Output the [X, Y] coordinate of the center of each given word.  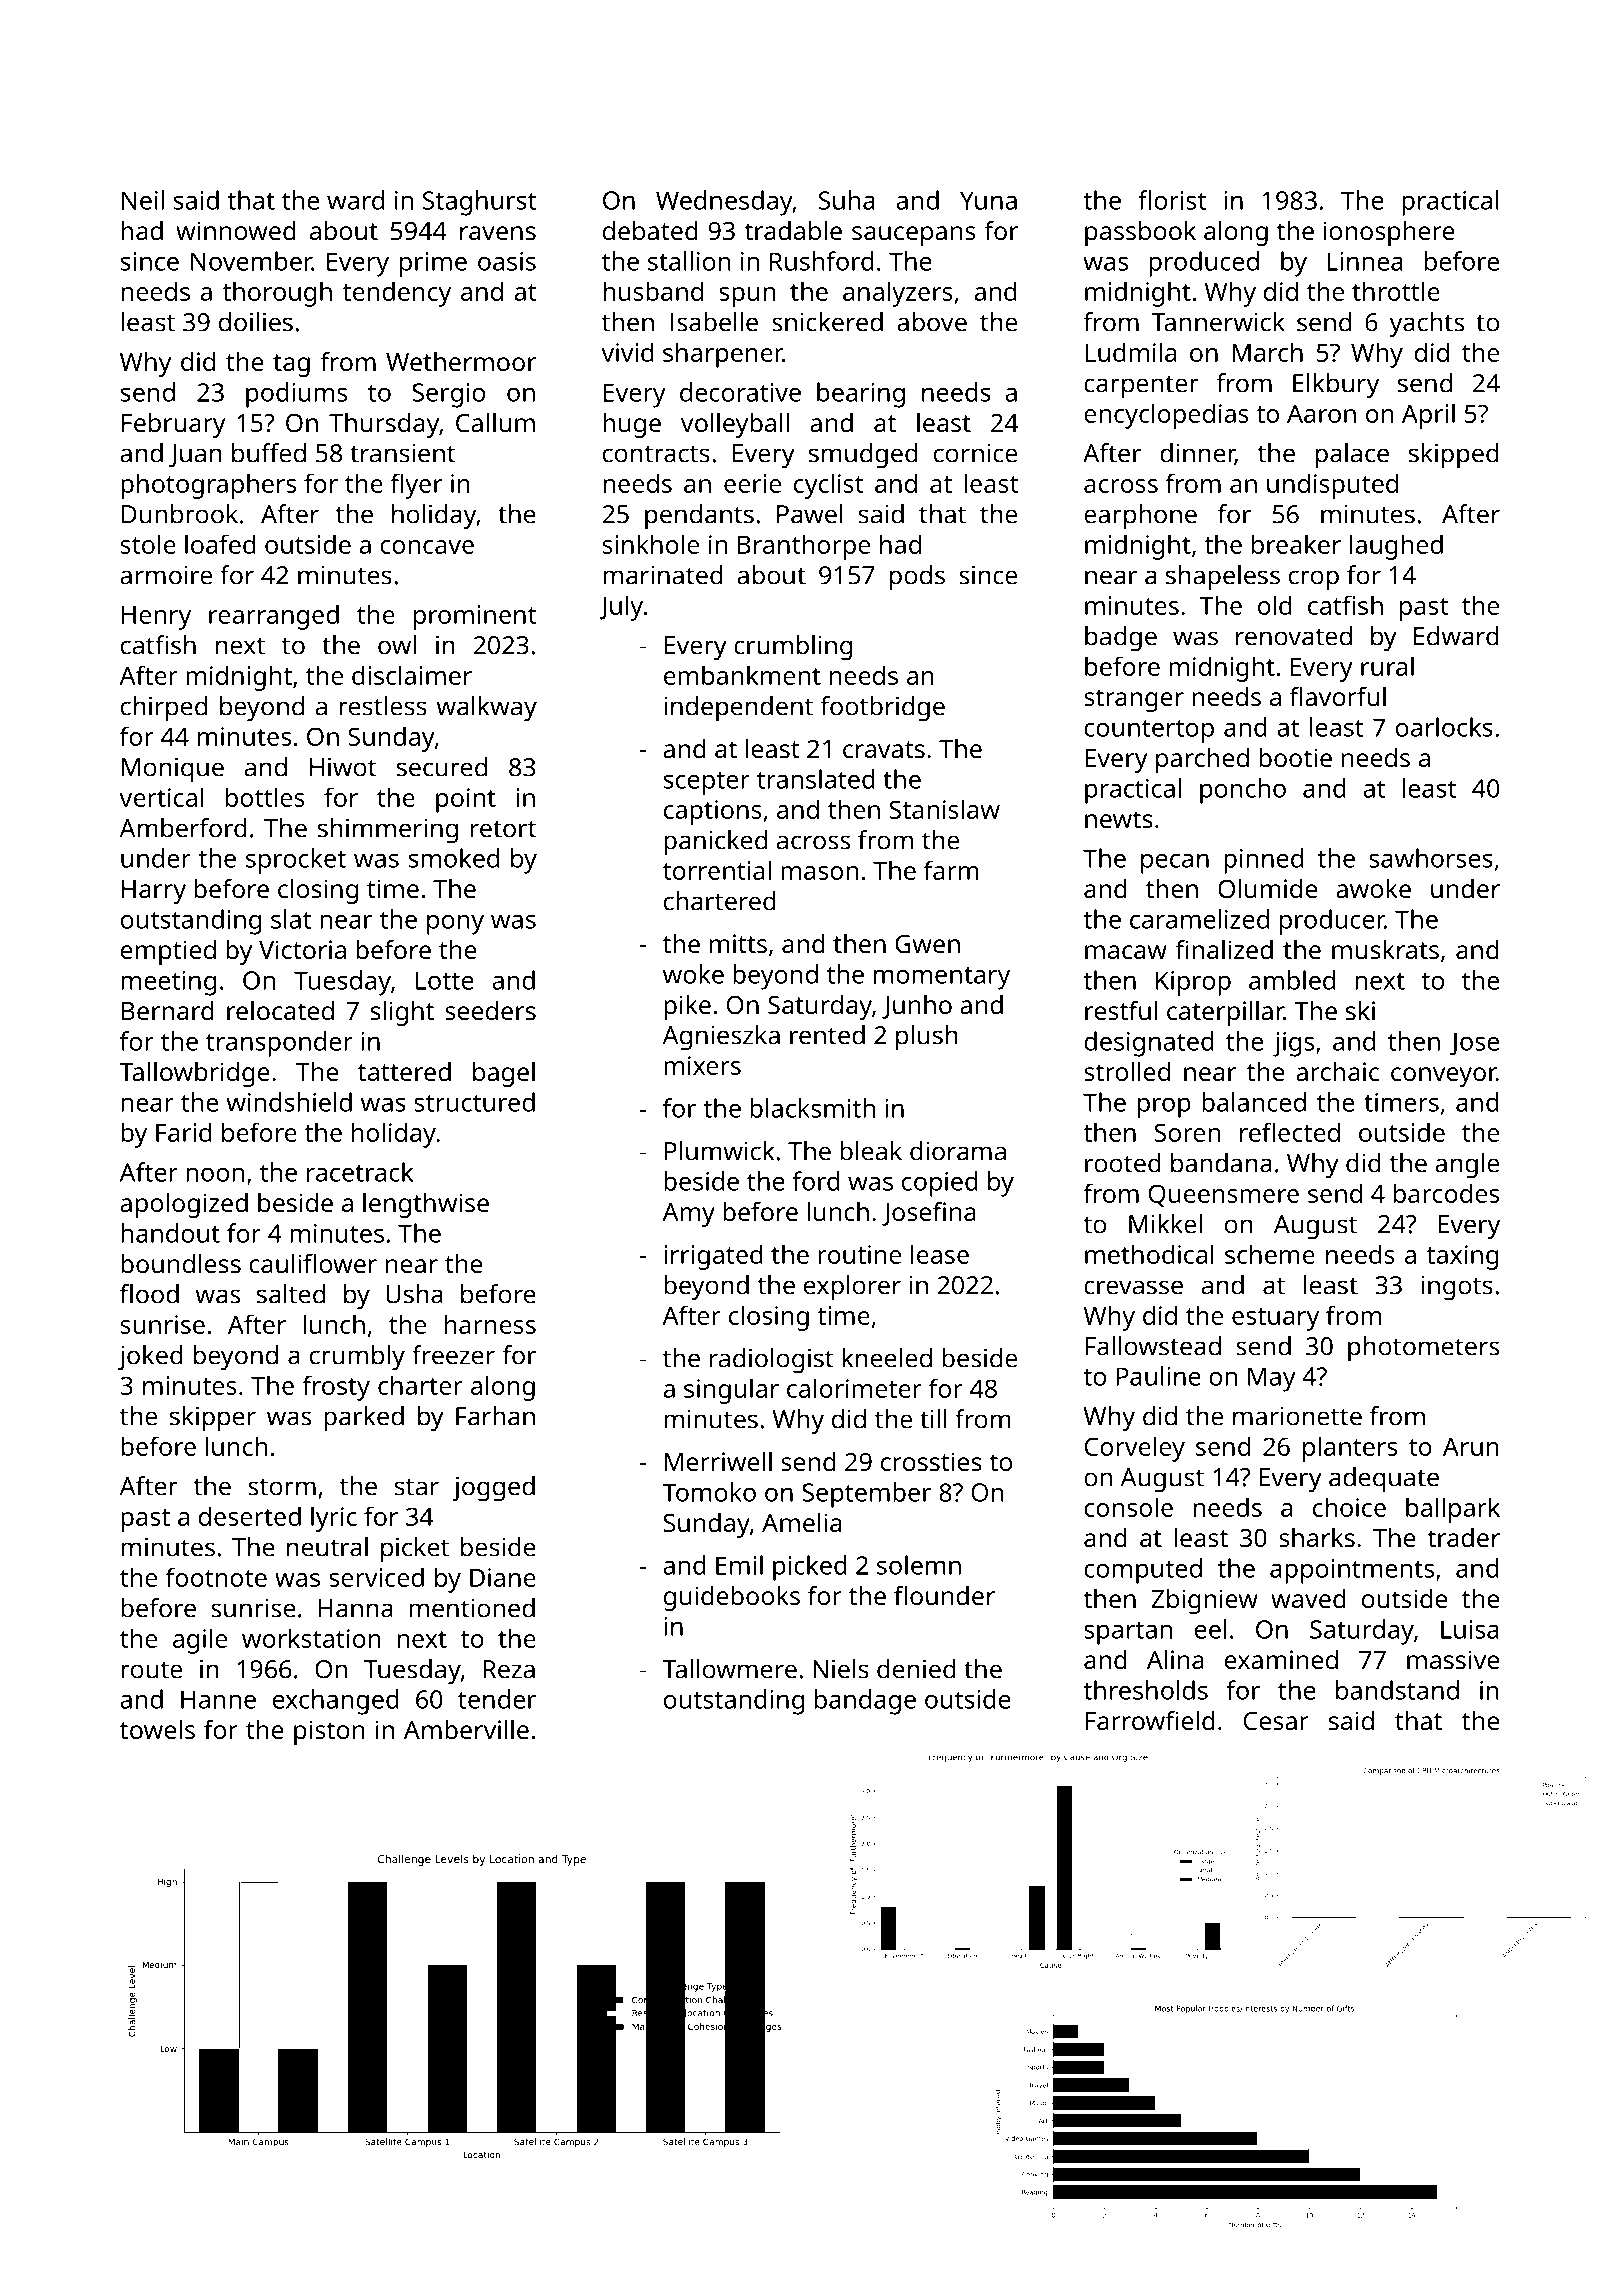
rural [1387, 666]
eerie [752, 483]
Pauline [1158, 1376]
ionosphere [1389, 233]
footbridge [883, 709]
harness [490, 1324]
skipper [213, 1419]
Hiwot [343, 767]
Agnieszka [721, 1038]
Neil [143, 200]
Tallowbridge [194, 1074]
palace [1352, 456]
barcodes [1446, 1193]
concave [427, 547]
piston [329, 1732]
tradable [793, 230]
